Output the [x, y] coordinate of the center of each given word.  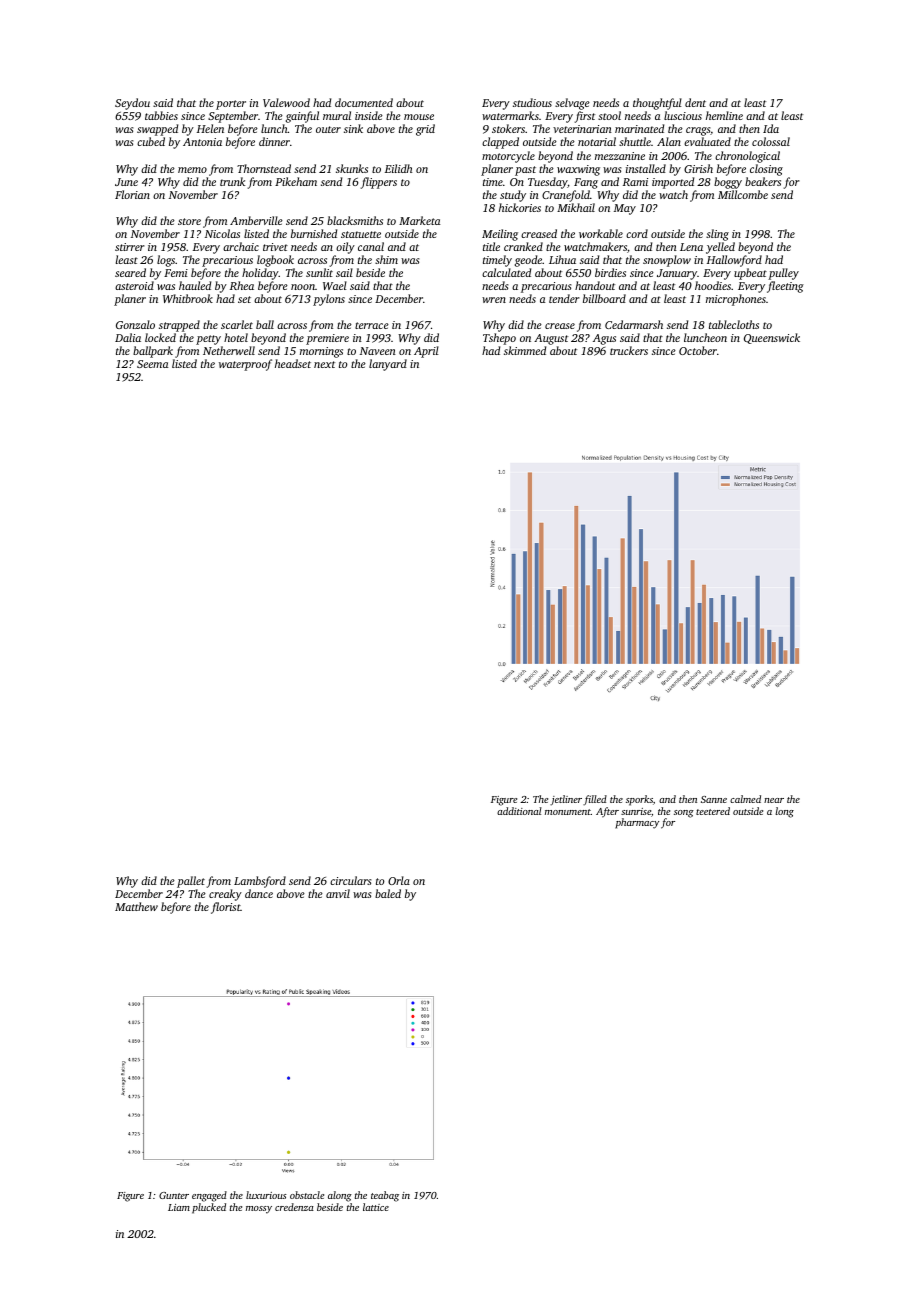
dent [695, 102]
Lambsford [260, 882]
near [774, 800]
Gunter [174, 1195]
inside [369, 115]
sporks [639, 800]
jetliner [566, 800]
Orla [399, 880]
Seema [152, 364]
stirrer [130, 247]
